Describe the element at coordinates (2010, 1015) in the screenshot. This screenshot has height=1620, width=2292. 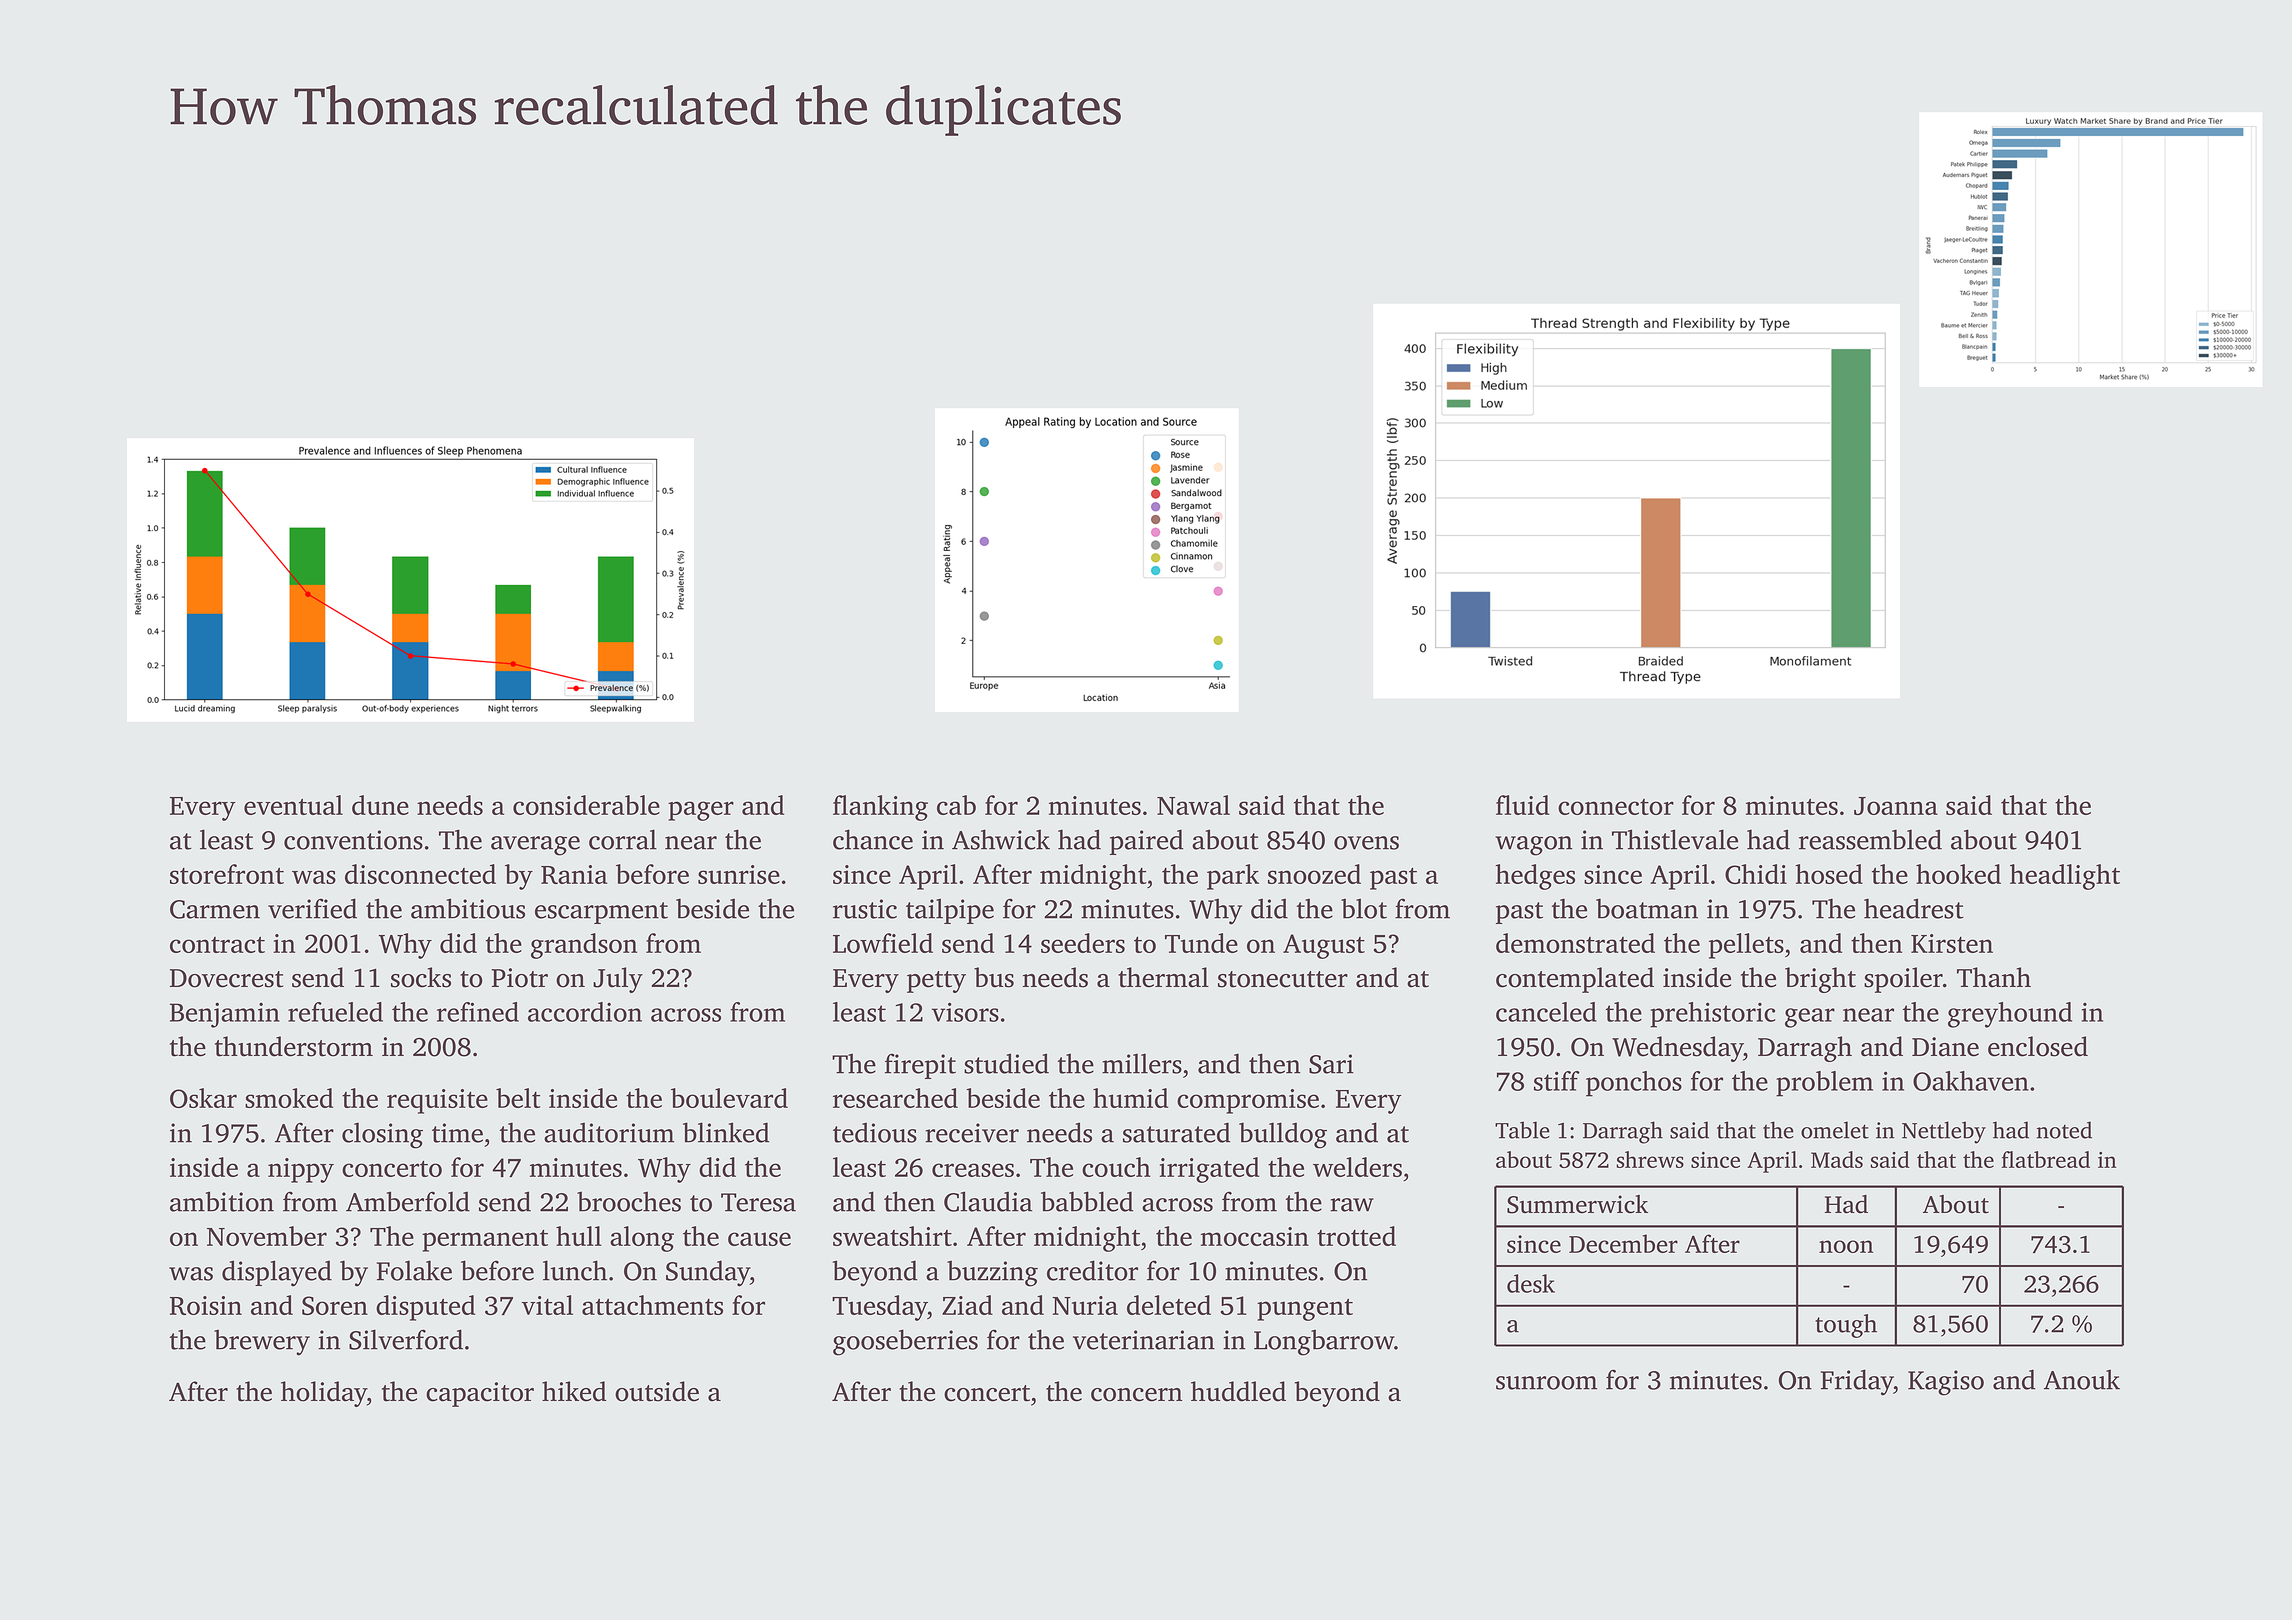
I see `greyhound` at that location.
